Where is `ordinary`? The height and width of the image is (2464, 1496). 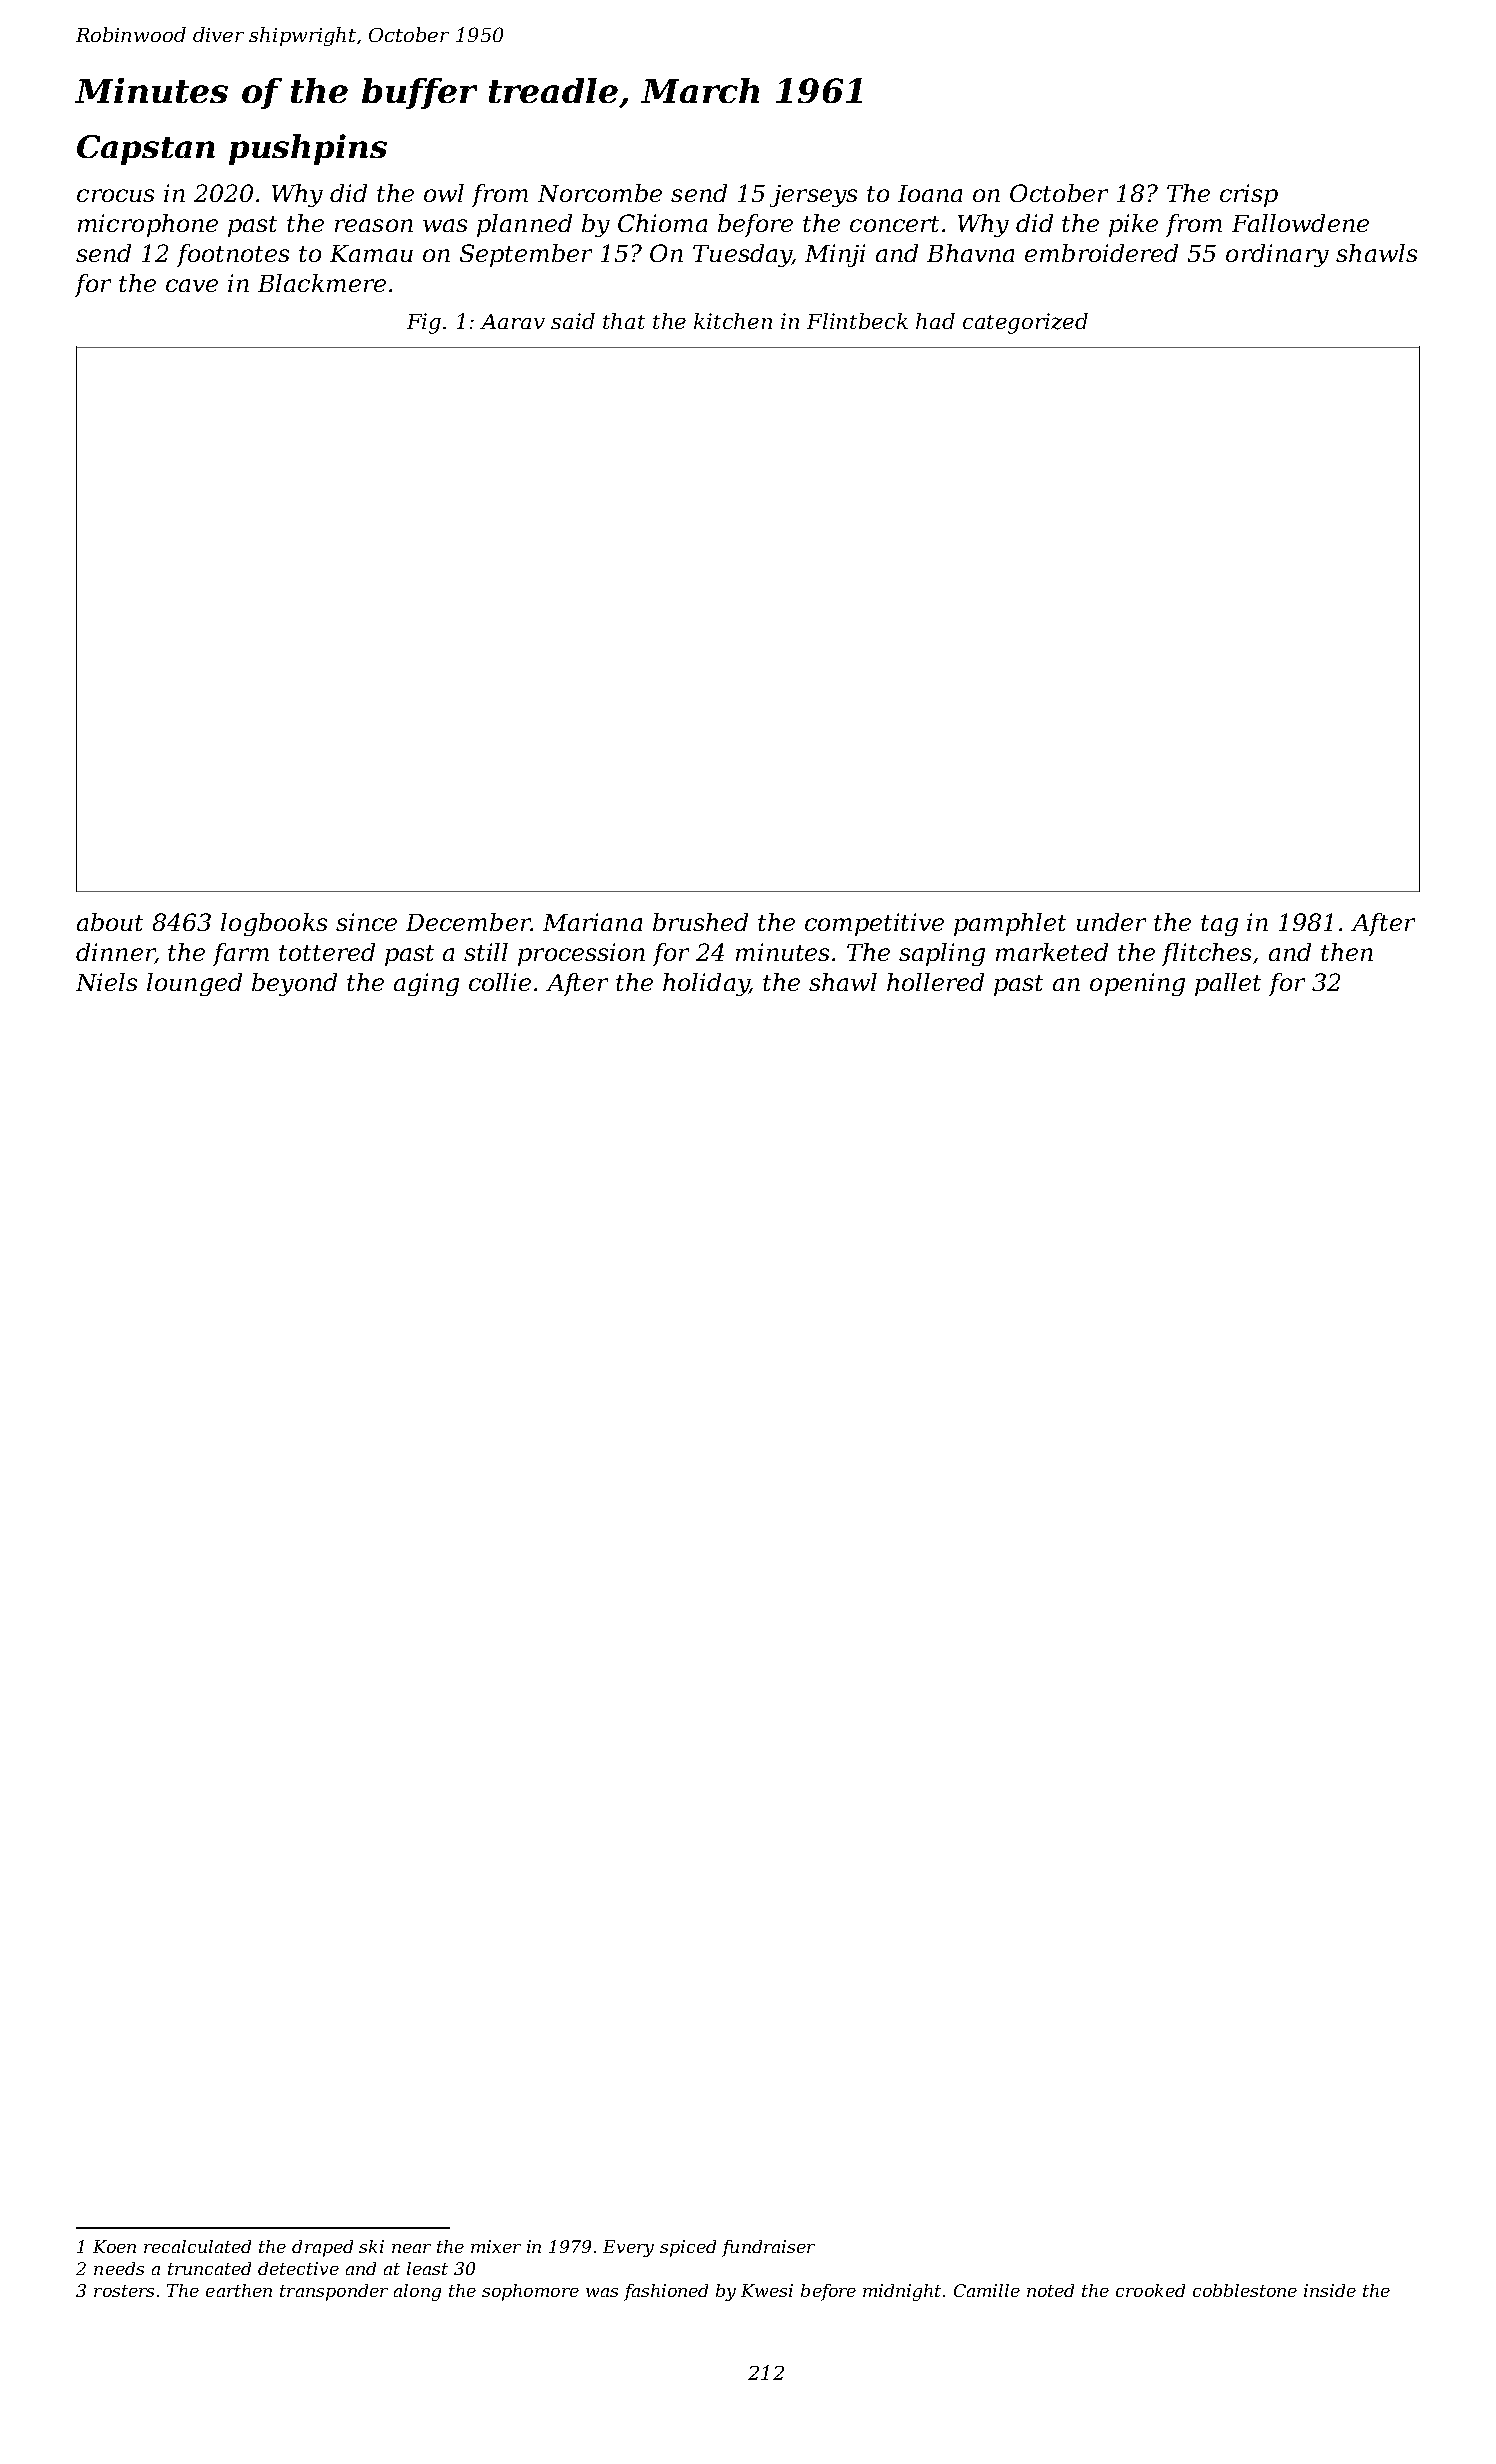
ordinary is located at coordinates (1277, 255).
